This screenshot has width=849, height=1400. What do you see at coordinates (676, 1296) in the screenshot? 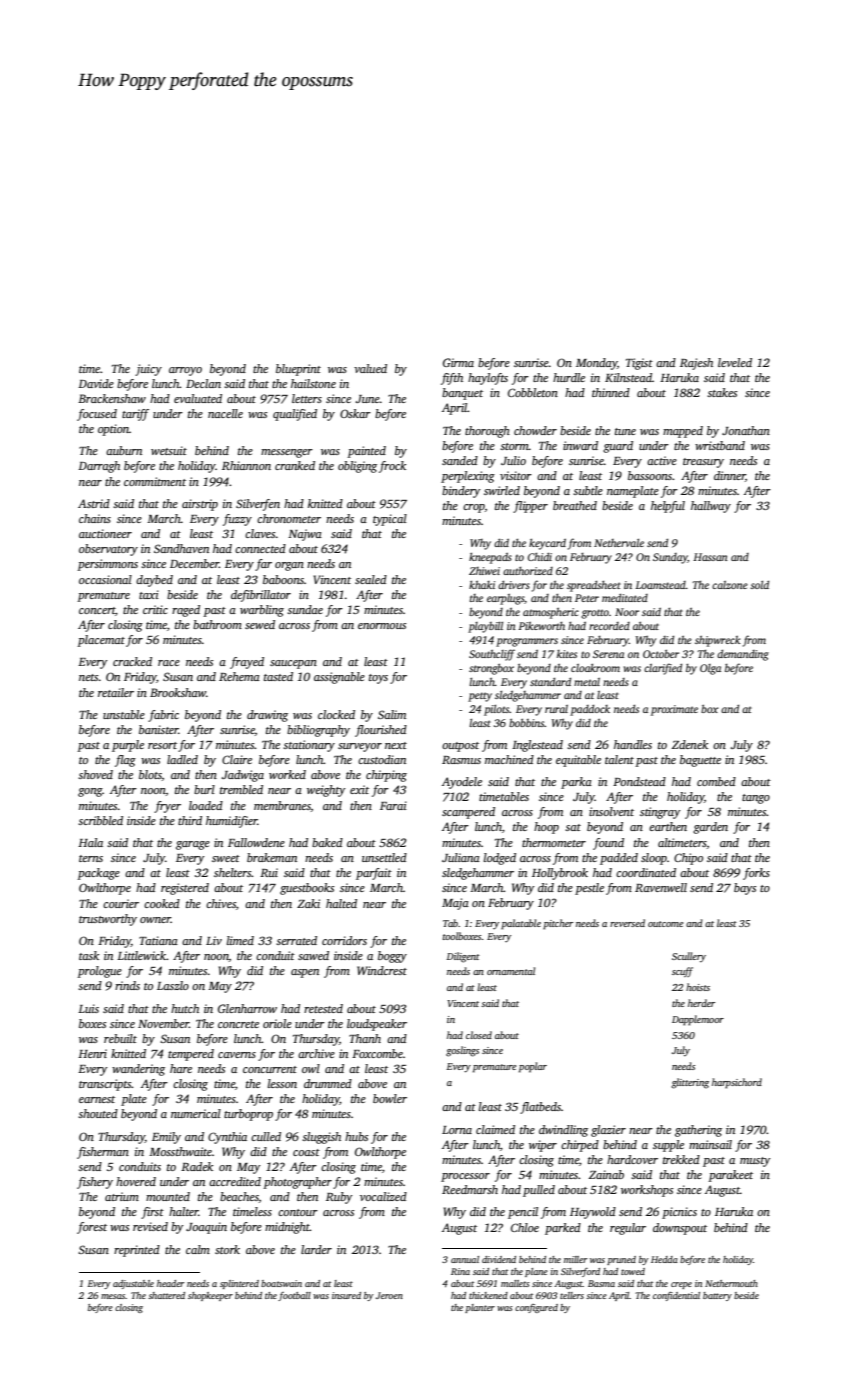
I see `confidential` at bounding box center [676, 1296].
